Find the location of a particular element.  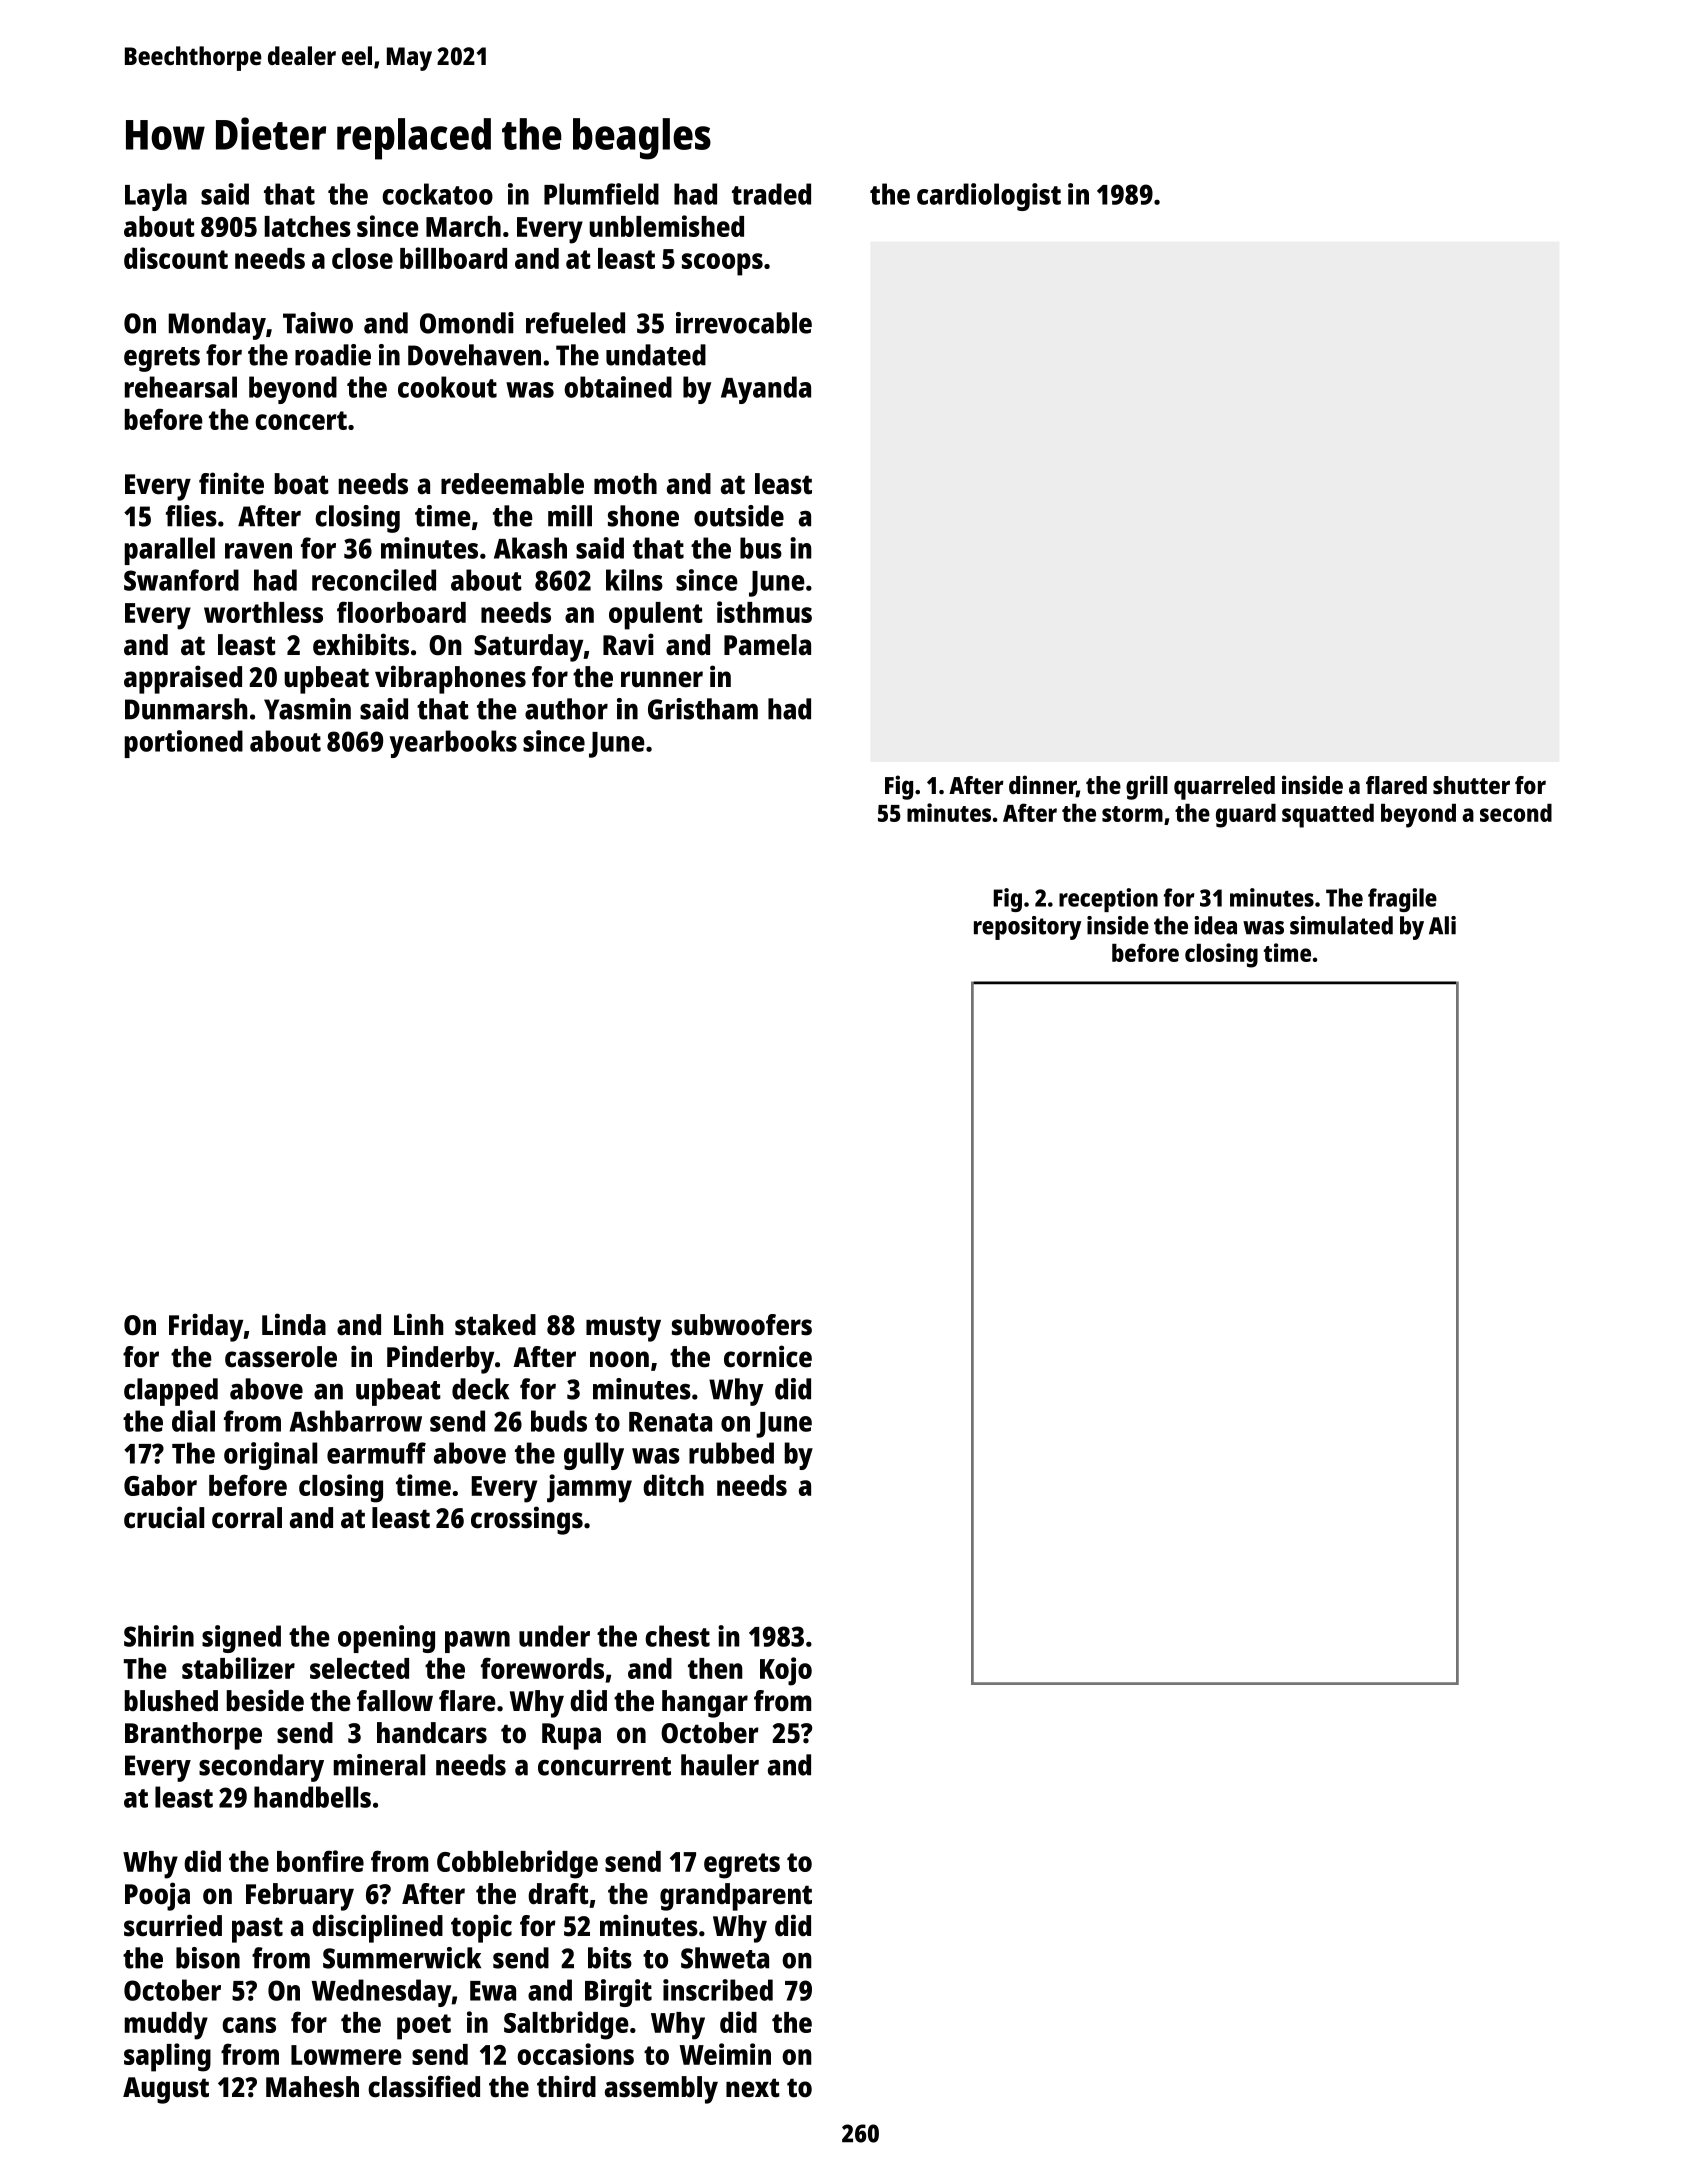

cardiologist is located at coordinates (989, 197).
